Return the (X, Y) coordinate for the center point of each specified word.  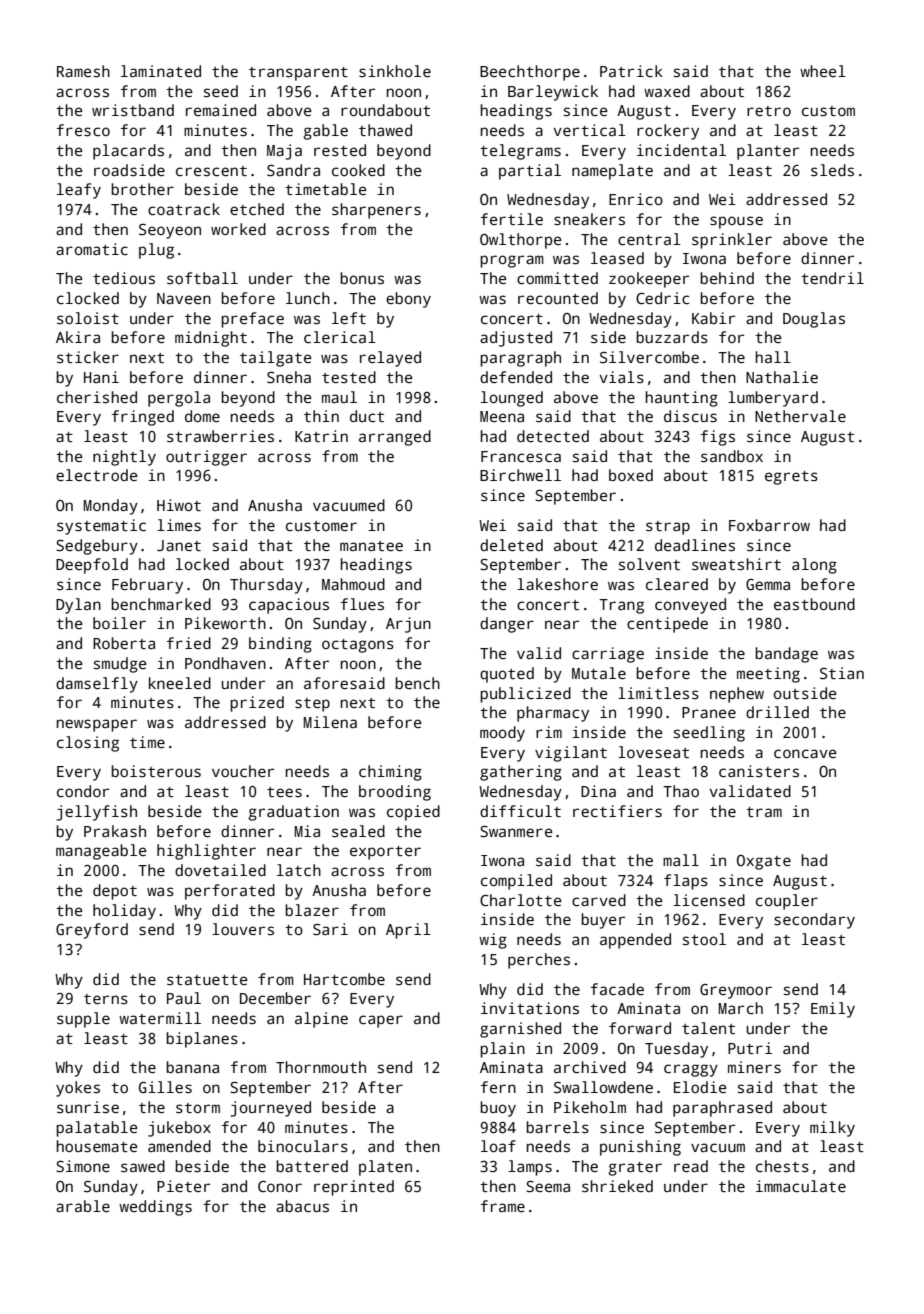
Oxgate (764, 862)
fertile (512, 219)
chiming (390, 773)
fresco (83, 130)
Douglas (814, 320)
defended (516, 377)
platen (385, 1168)
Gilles (165, 1087)
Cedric (662, 298)
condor (83, 791)
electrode (97, 475)
